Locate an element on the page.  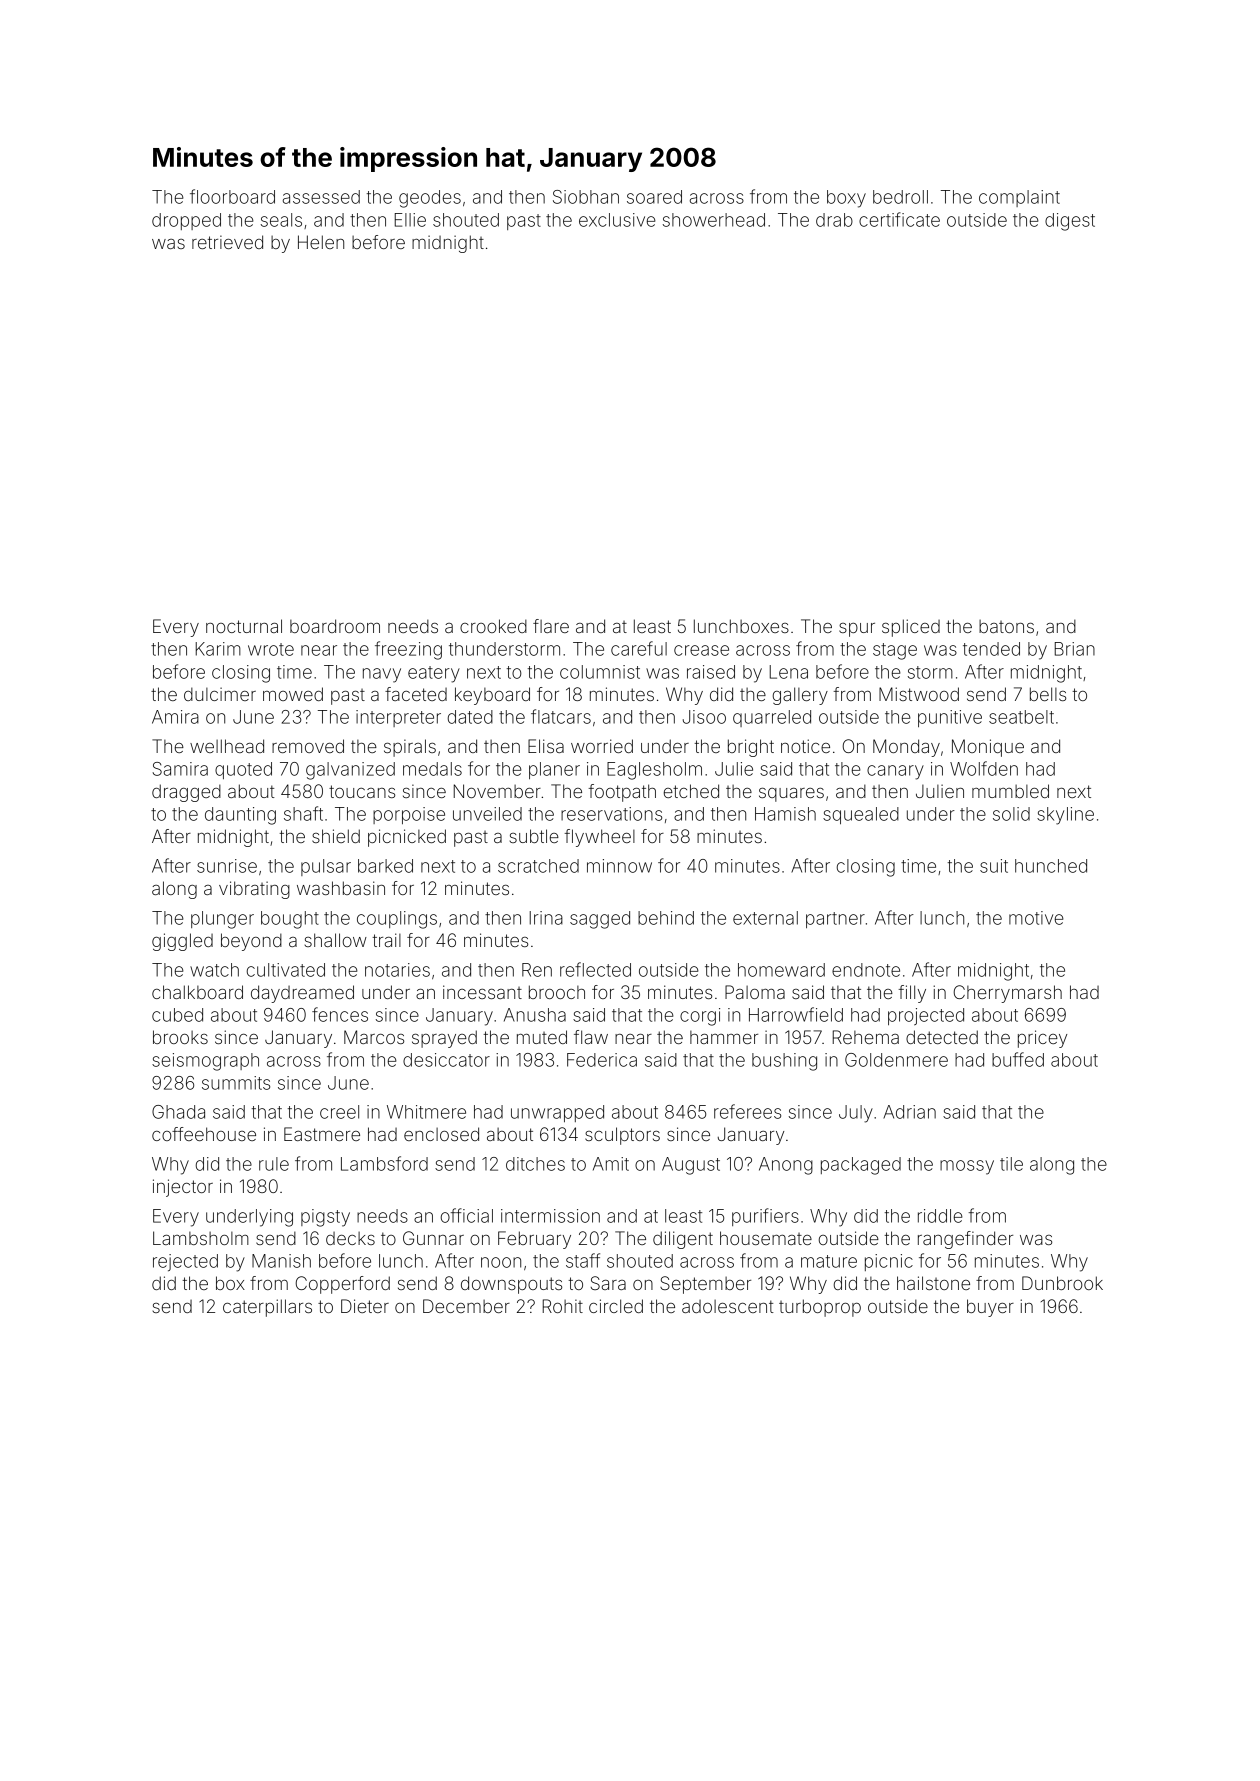
flare is located at coordinates (551, 626).
